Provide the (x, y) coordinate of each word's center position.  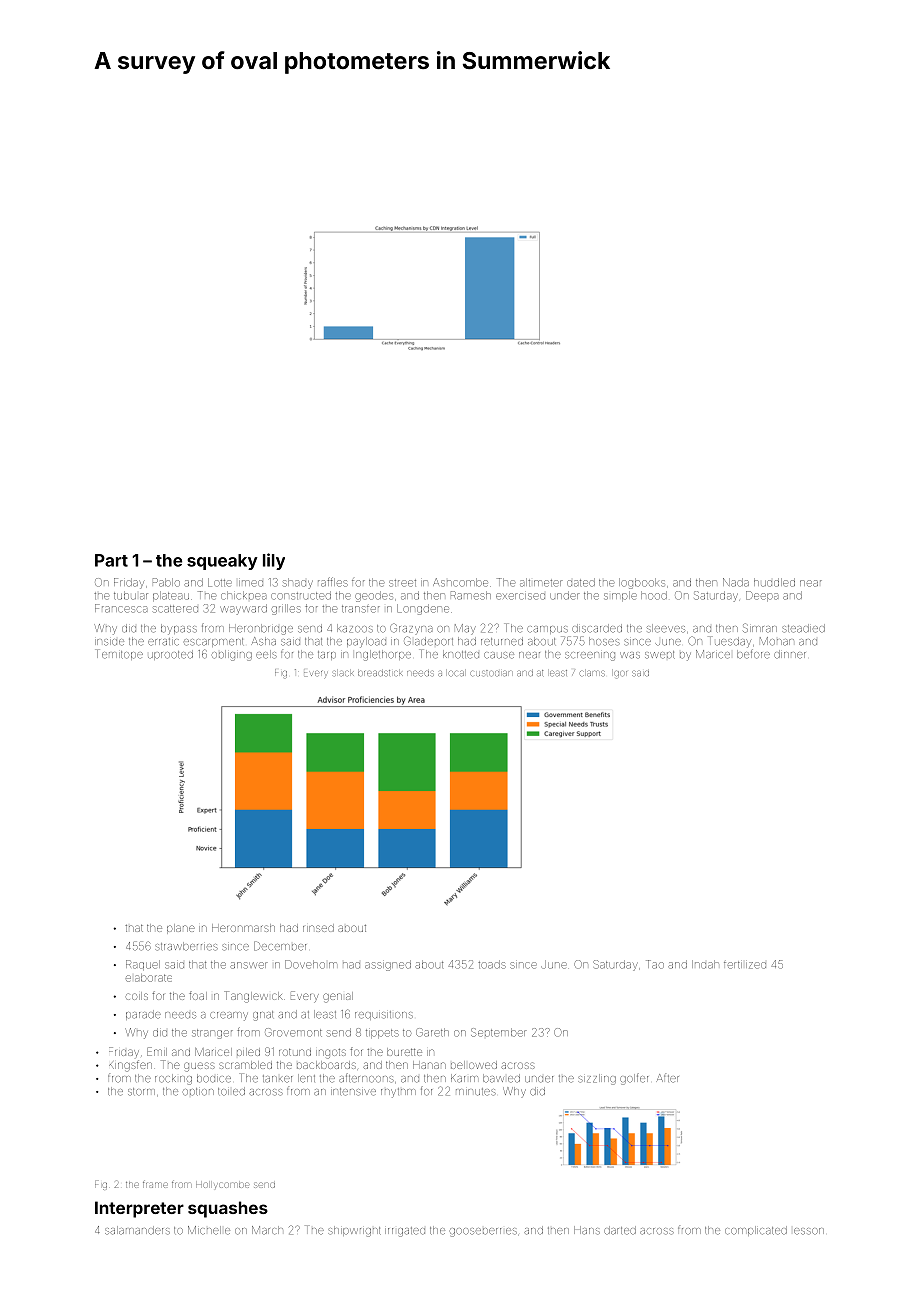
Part (111, 560)
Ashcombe (460, 582)
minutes (476, 1092)
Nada (736, 582)
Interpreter (139, 1209)
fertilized (745, 965)
